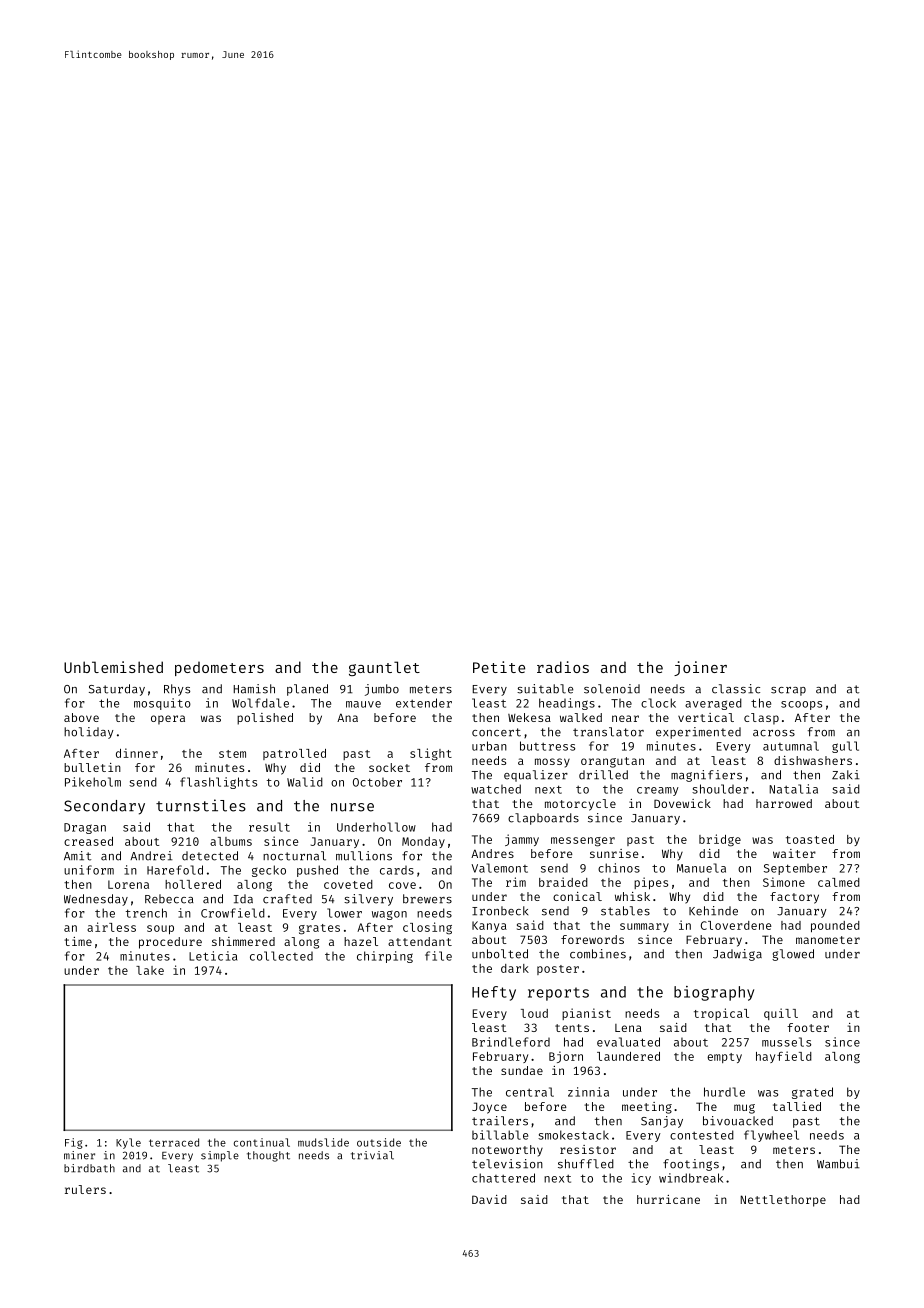  What do you see at coordinates (808, 1027) in the image?
I see `footer` at bounding box center [808, 1027].
